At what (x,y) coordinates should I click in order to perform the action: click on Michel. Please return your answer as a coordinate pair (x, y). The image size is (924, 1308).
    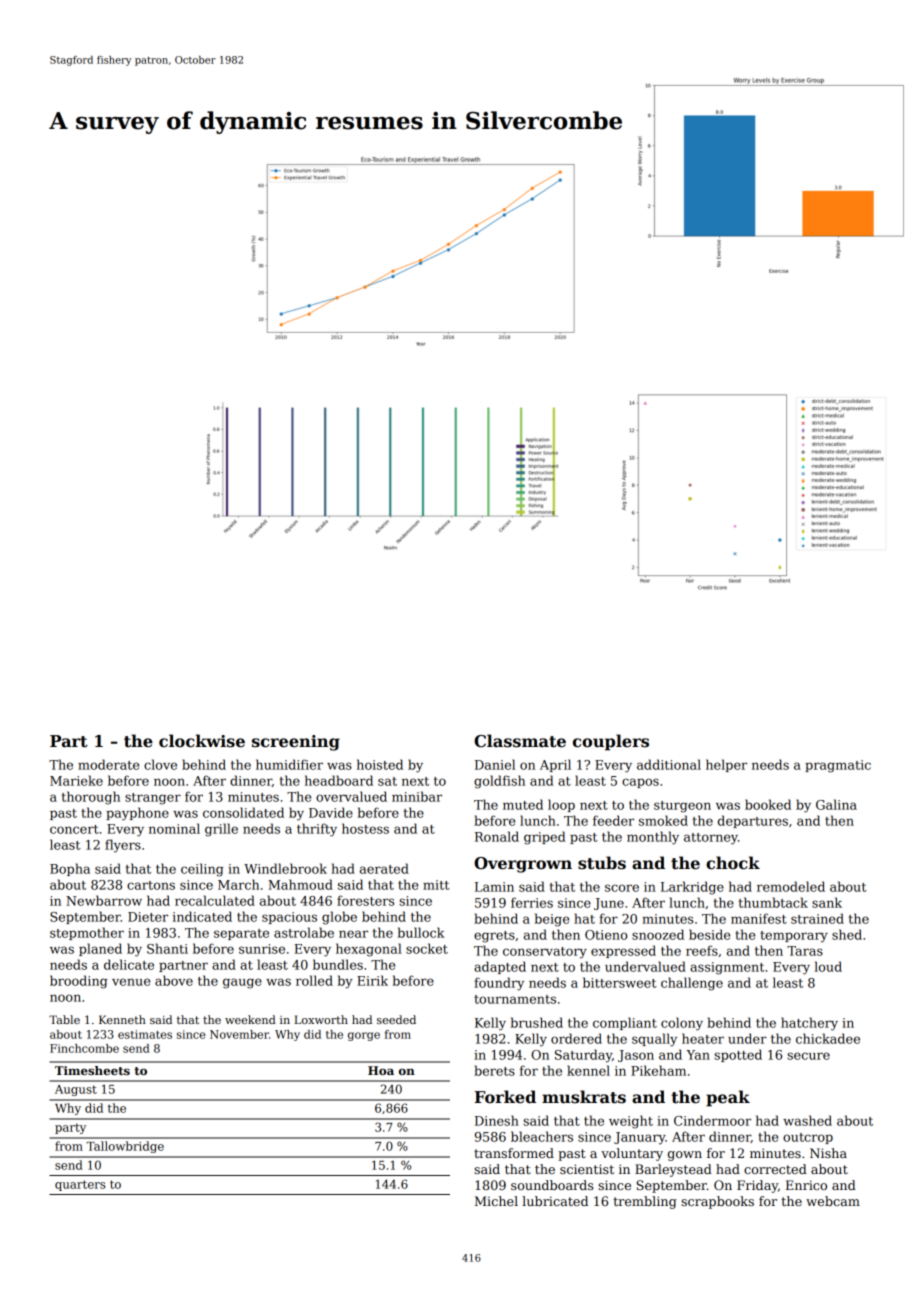
    Looking at the image, I should click on (496, 1201).
